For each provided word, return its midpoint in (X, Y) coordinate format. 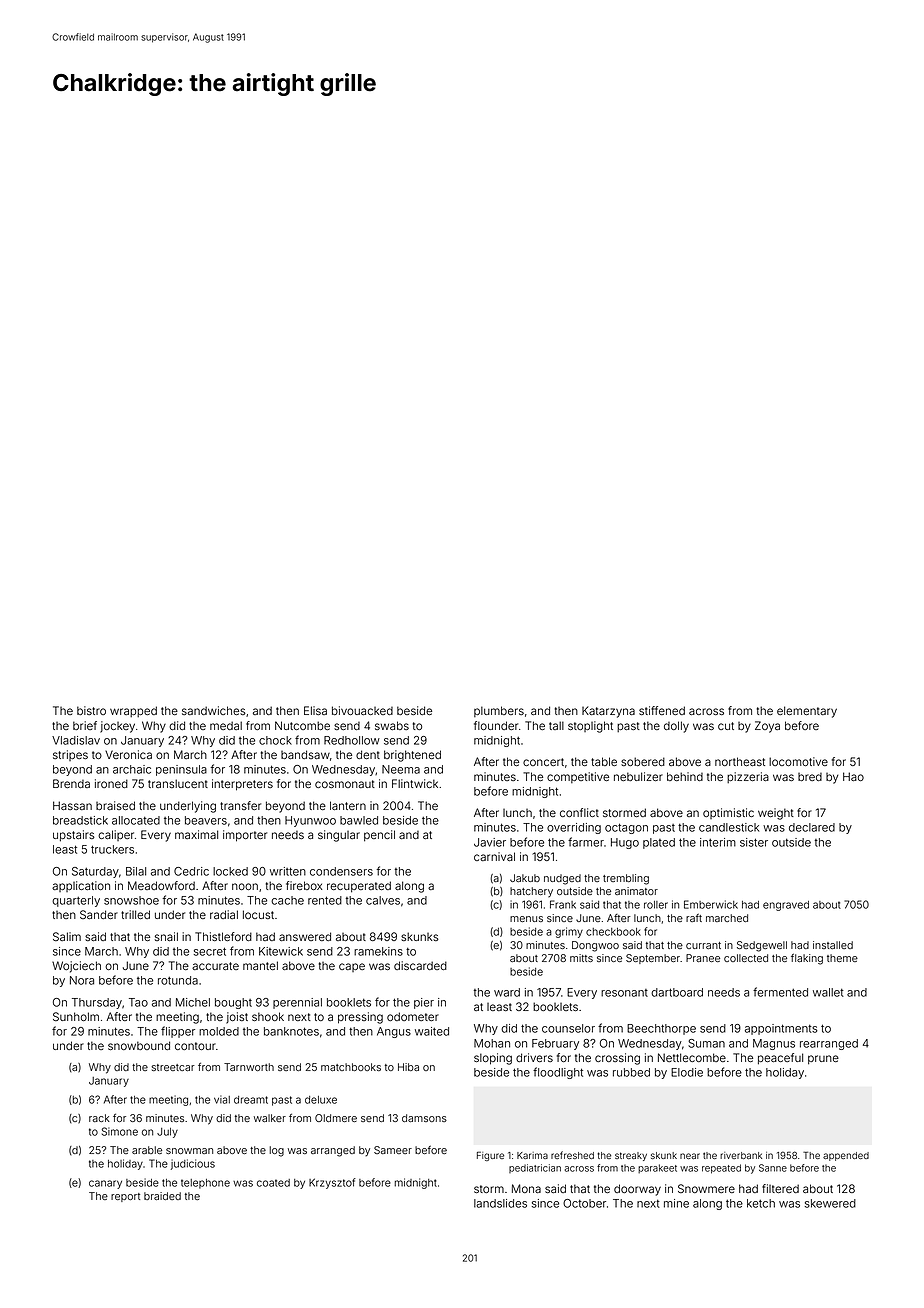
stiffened (662, 710)
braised (115, 805)
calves (383, 900)
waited (432, 1031)
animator (636, 891)
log (276, 1151)
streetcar (173, 1067)
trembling (626, 879)
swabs (392, 725)
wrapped (133, 711)
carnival (494, 856)
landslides (500, 1203)
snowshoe (131, 900)
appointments (781, 1029)
